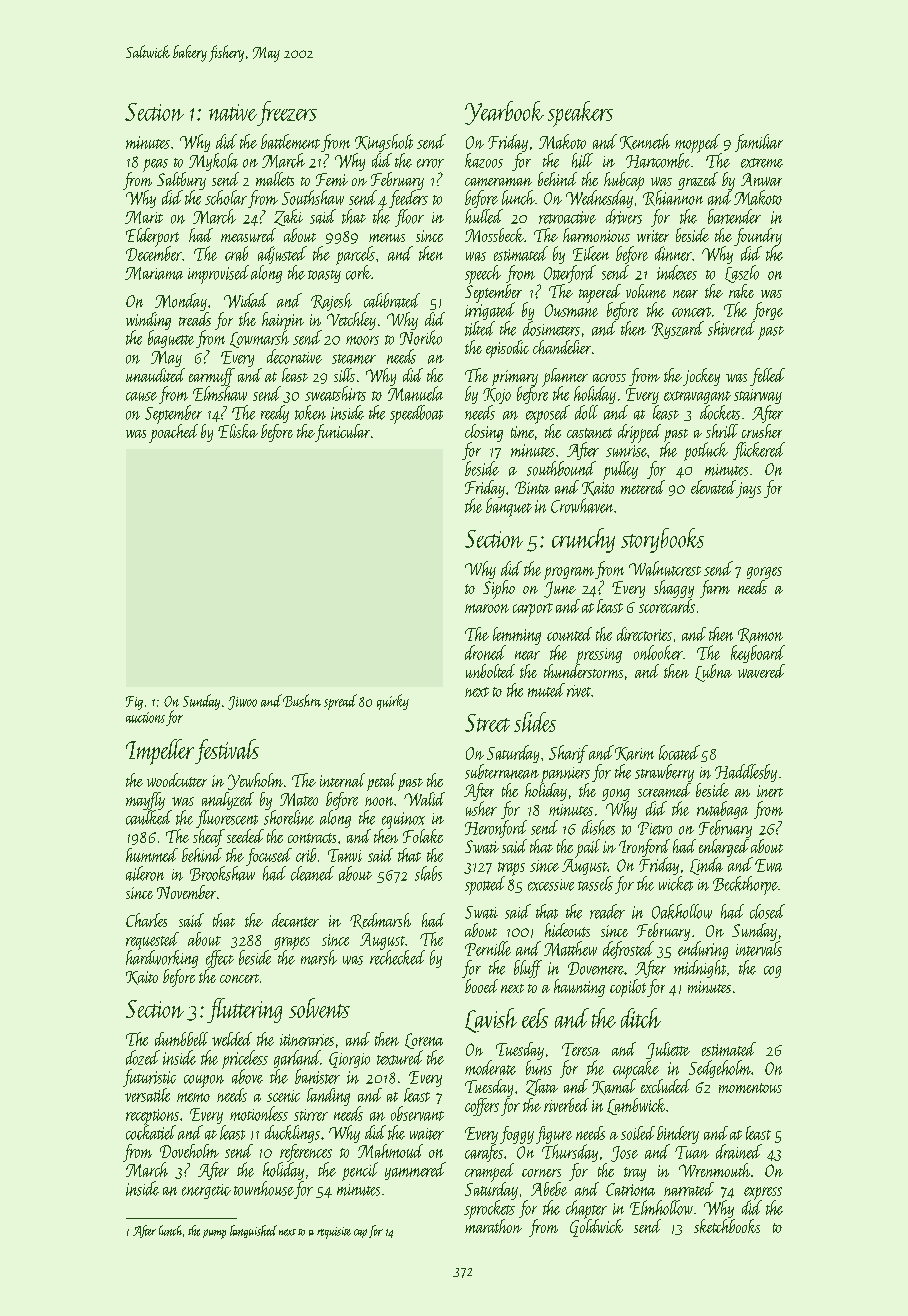 Image resolution: width=908 pixels, height=1316 pixels. Describe the element at coordinates (155, 165) in the page. I see `peas` at that location.
